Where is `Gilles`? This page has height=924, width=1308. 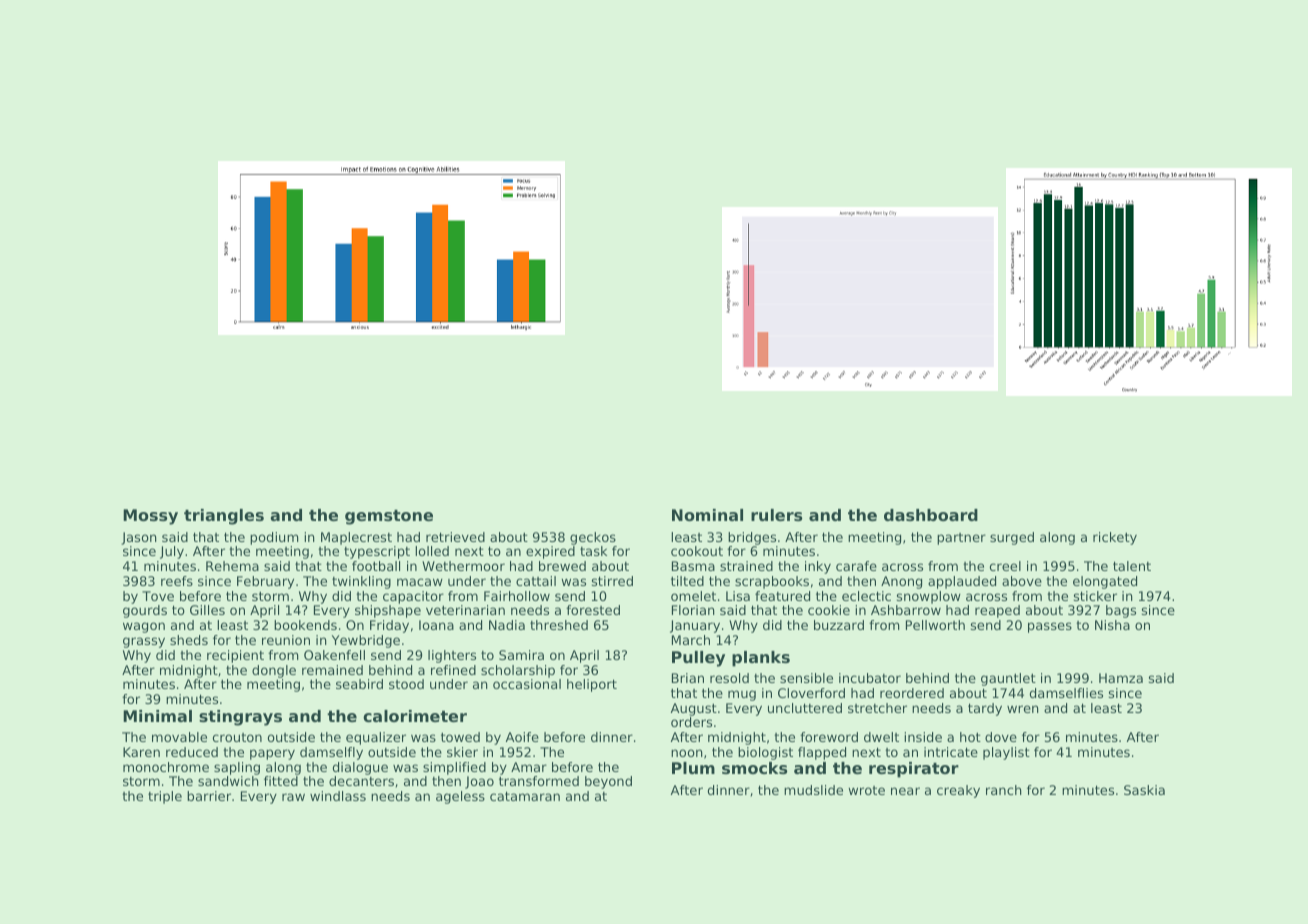 Gilles is located at coordinates (207, 610).
